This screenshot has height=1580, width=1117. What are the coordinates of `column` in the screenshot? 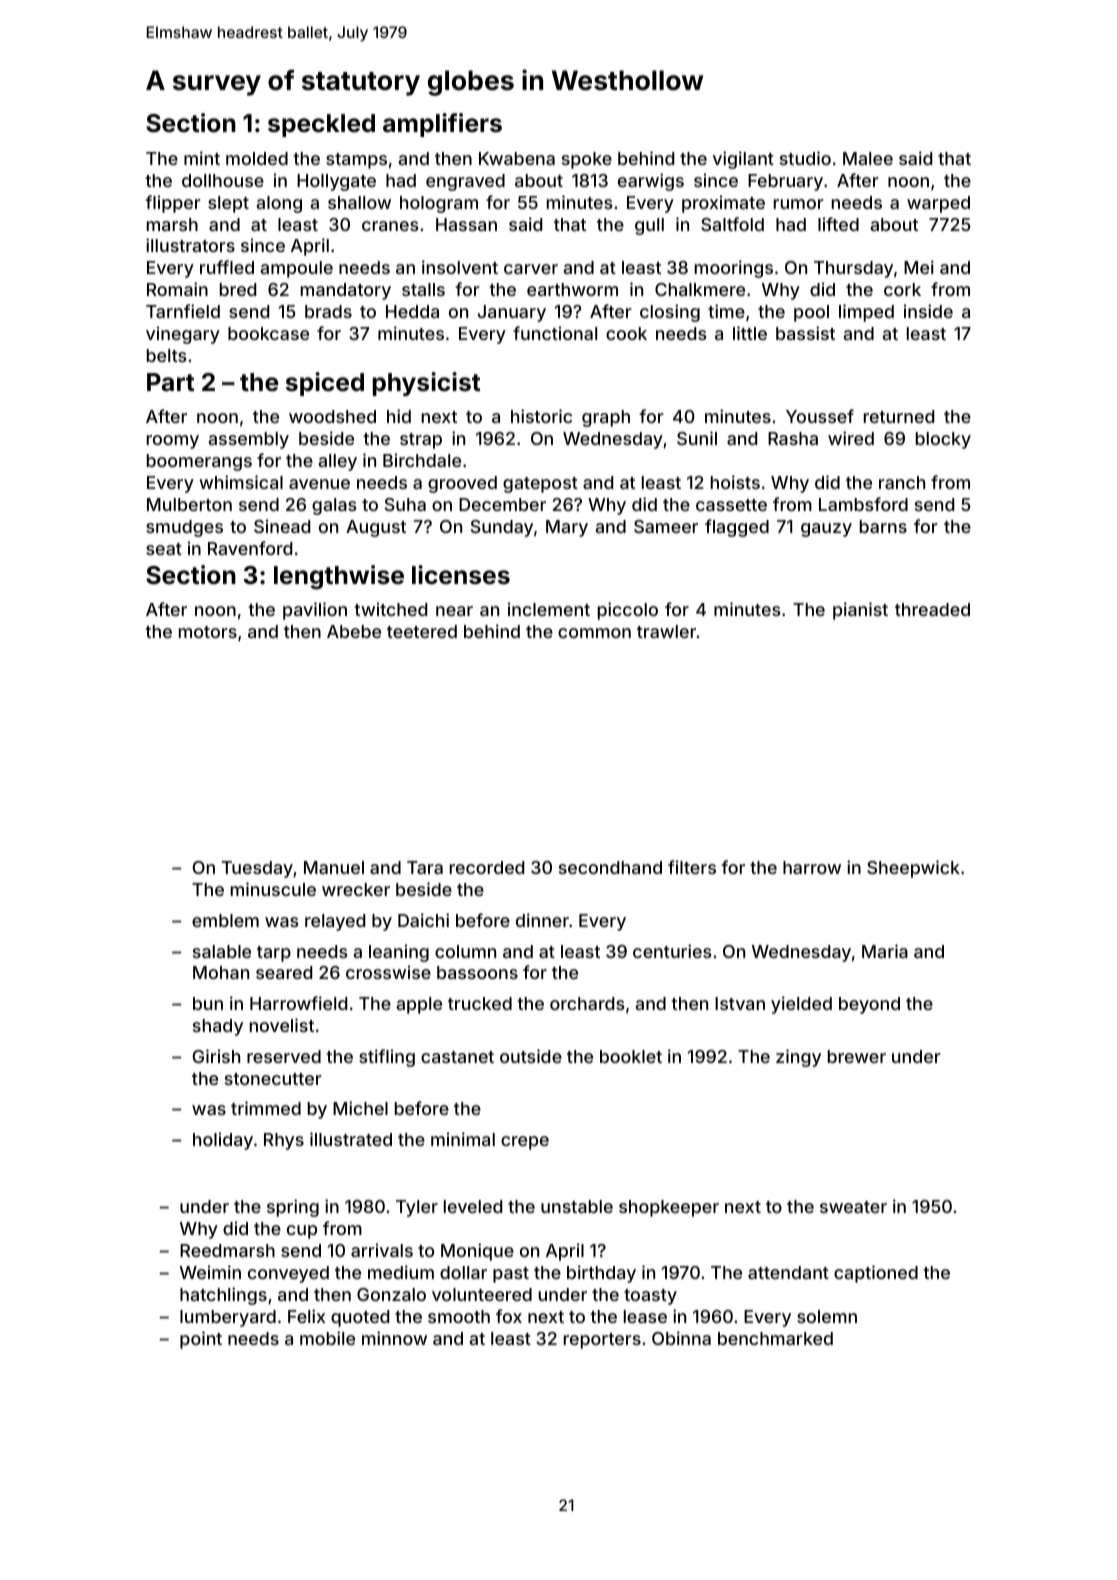 It's located at (465, 951).
